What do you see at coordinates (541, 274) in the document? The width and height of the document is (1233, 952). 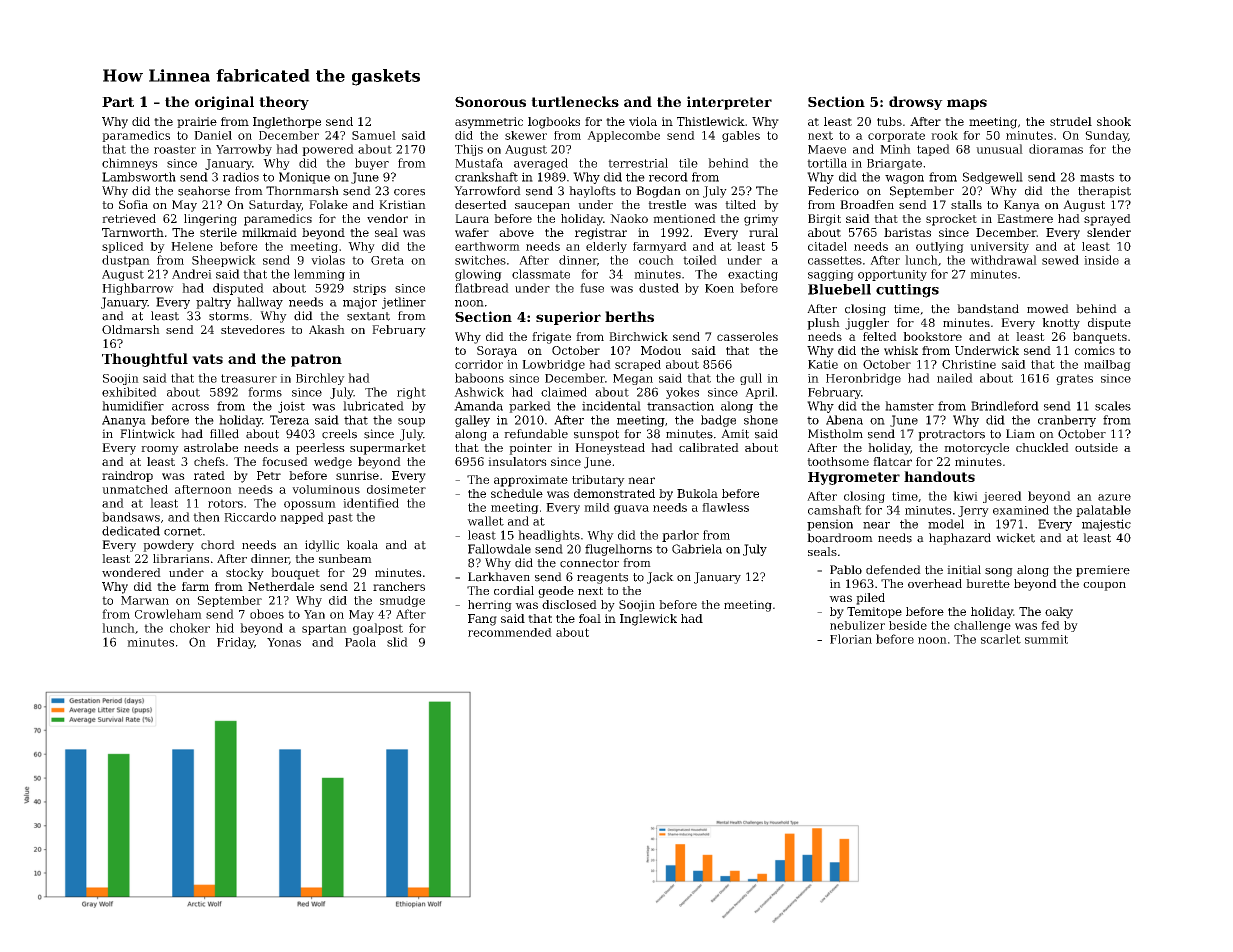 I see `classmate` at bounding box center [541, 274].
